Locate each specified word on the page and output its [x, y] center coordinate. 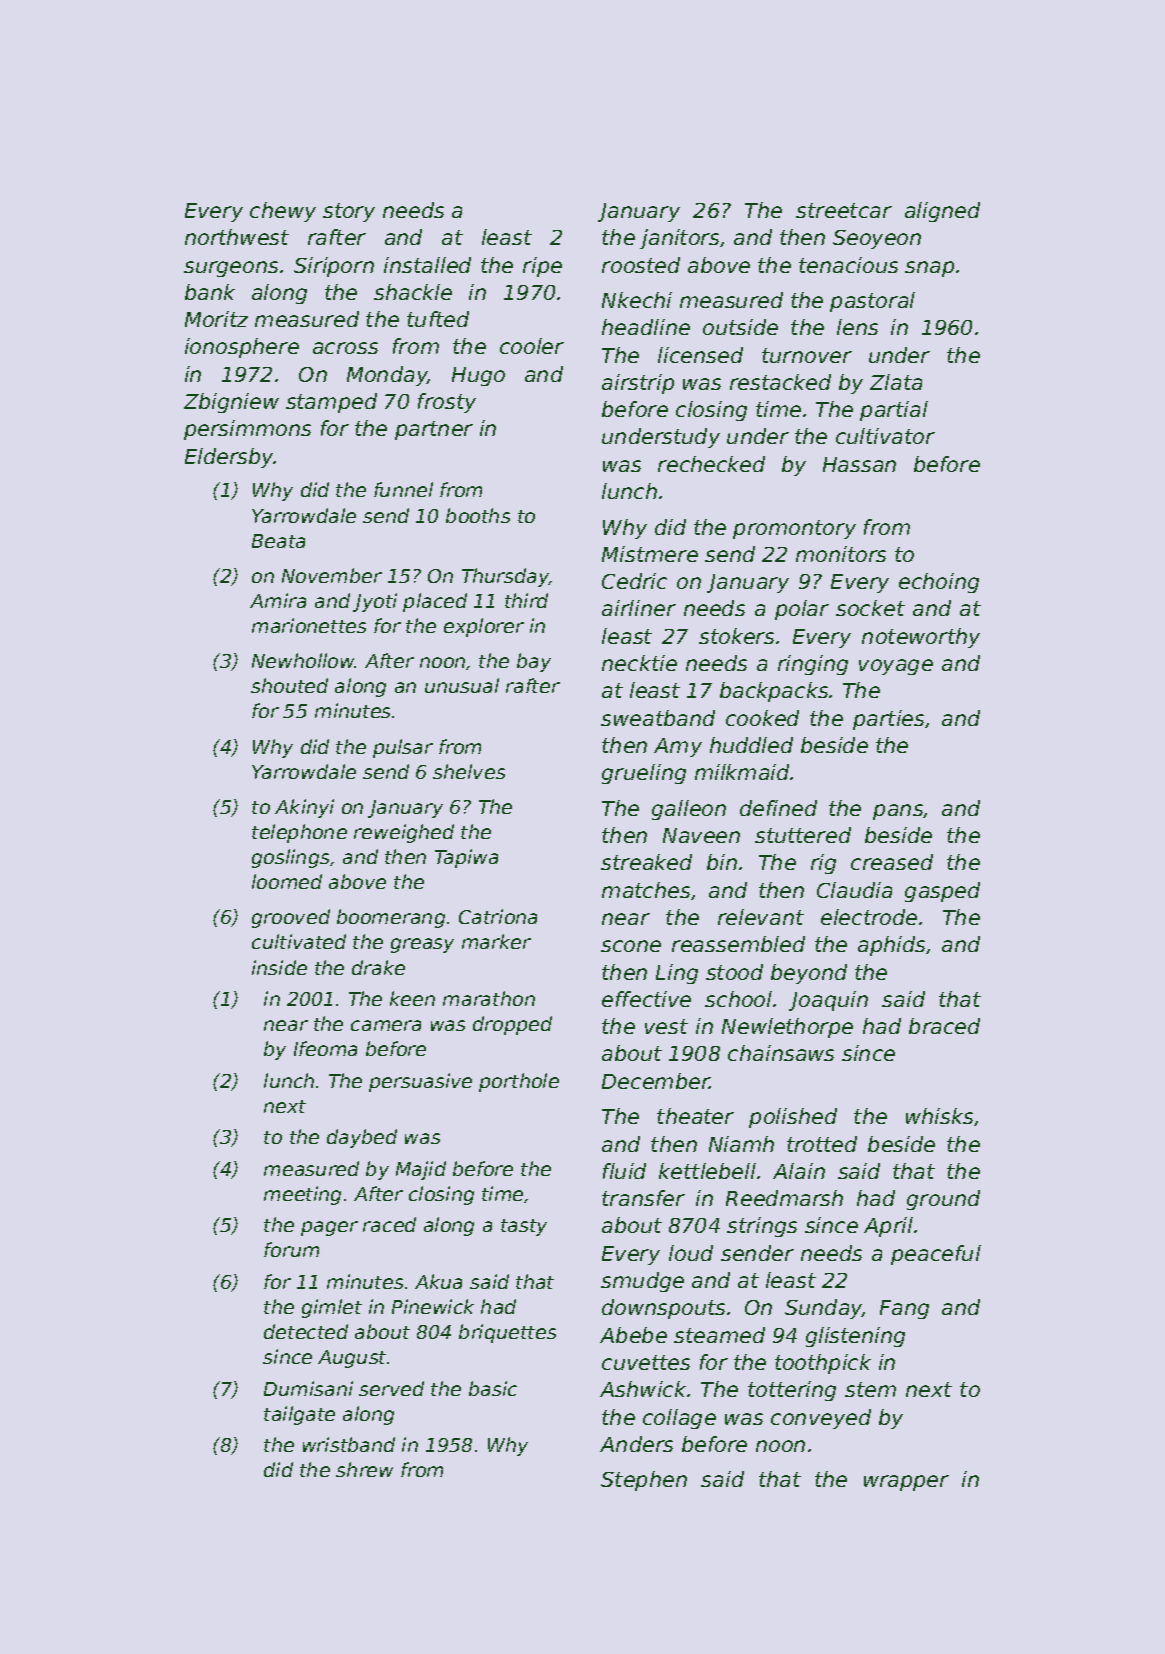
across [345, 348]
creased [892, 862]
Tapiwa [466, 858]
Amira [278, 600]
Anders [636, 1444]
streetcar [844, 210]
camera [386, 1025]
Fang [904, 1309]
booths [478, 515]
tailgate [299, 1415]
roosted [641, 265]
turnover [807, 355]
